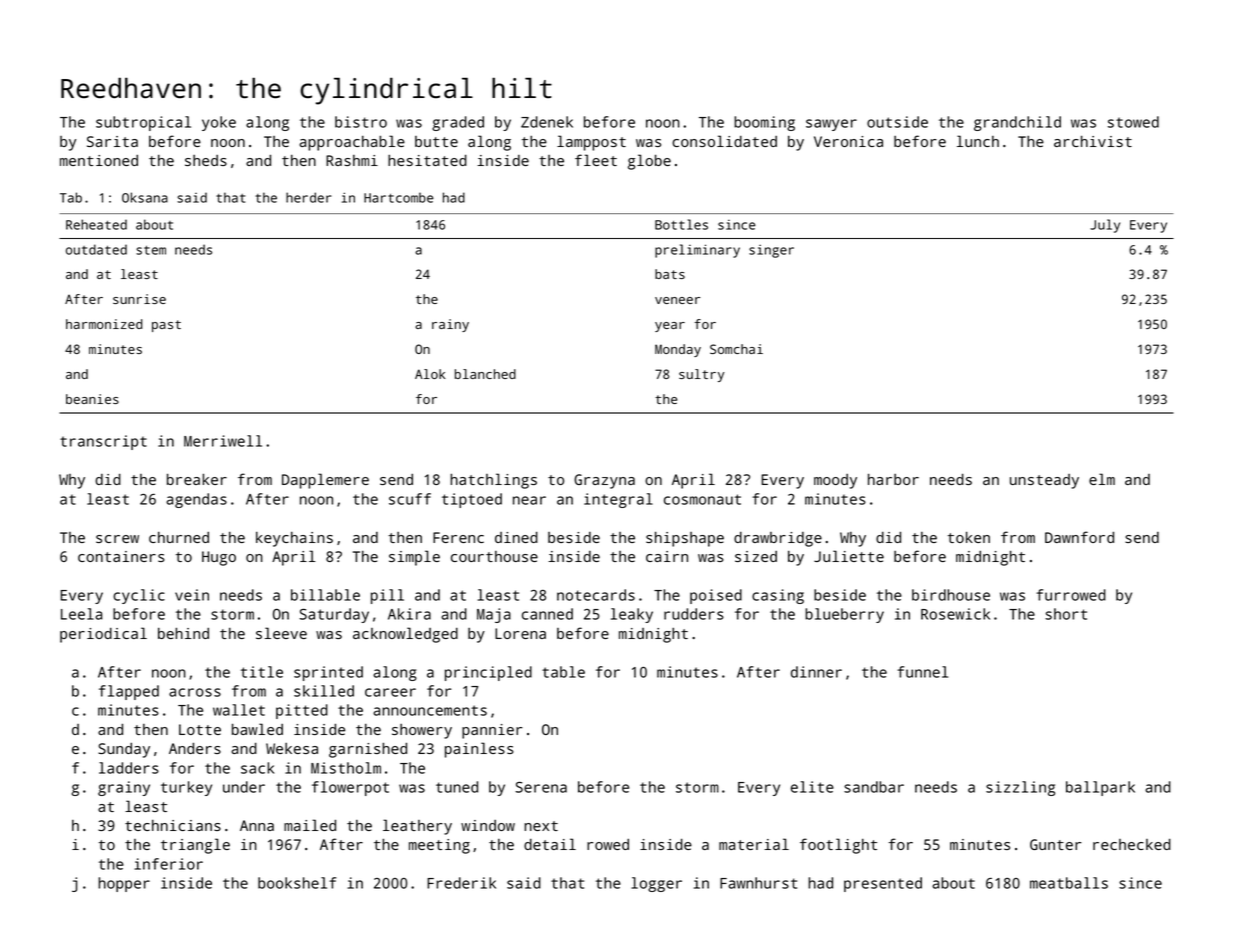 The image size is (1233, 952). I want to click on ballpark, so click(1100, 788).
